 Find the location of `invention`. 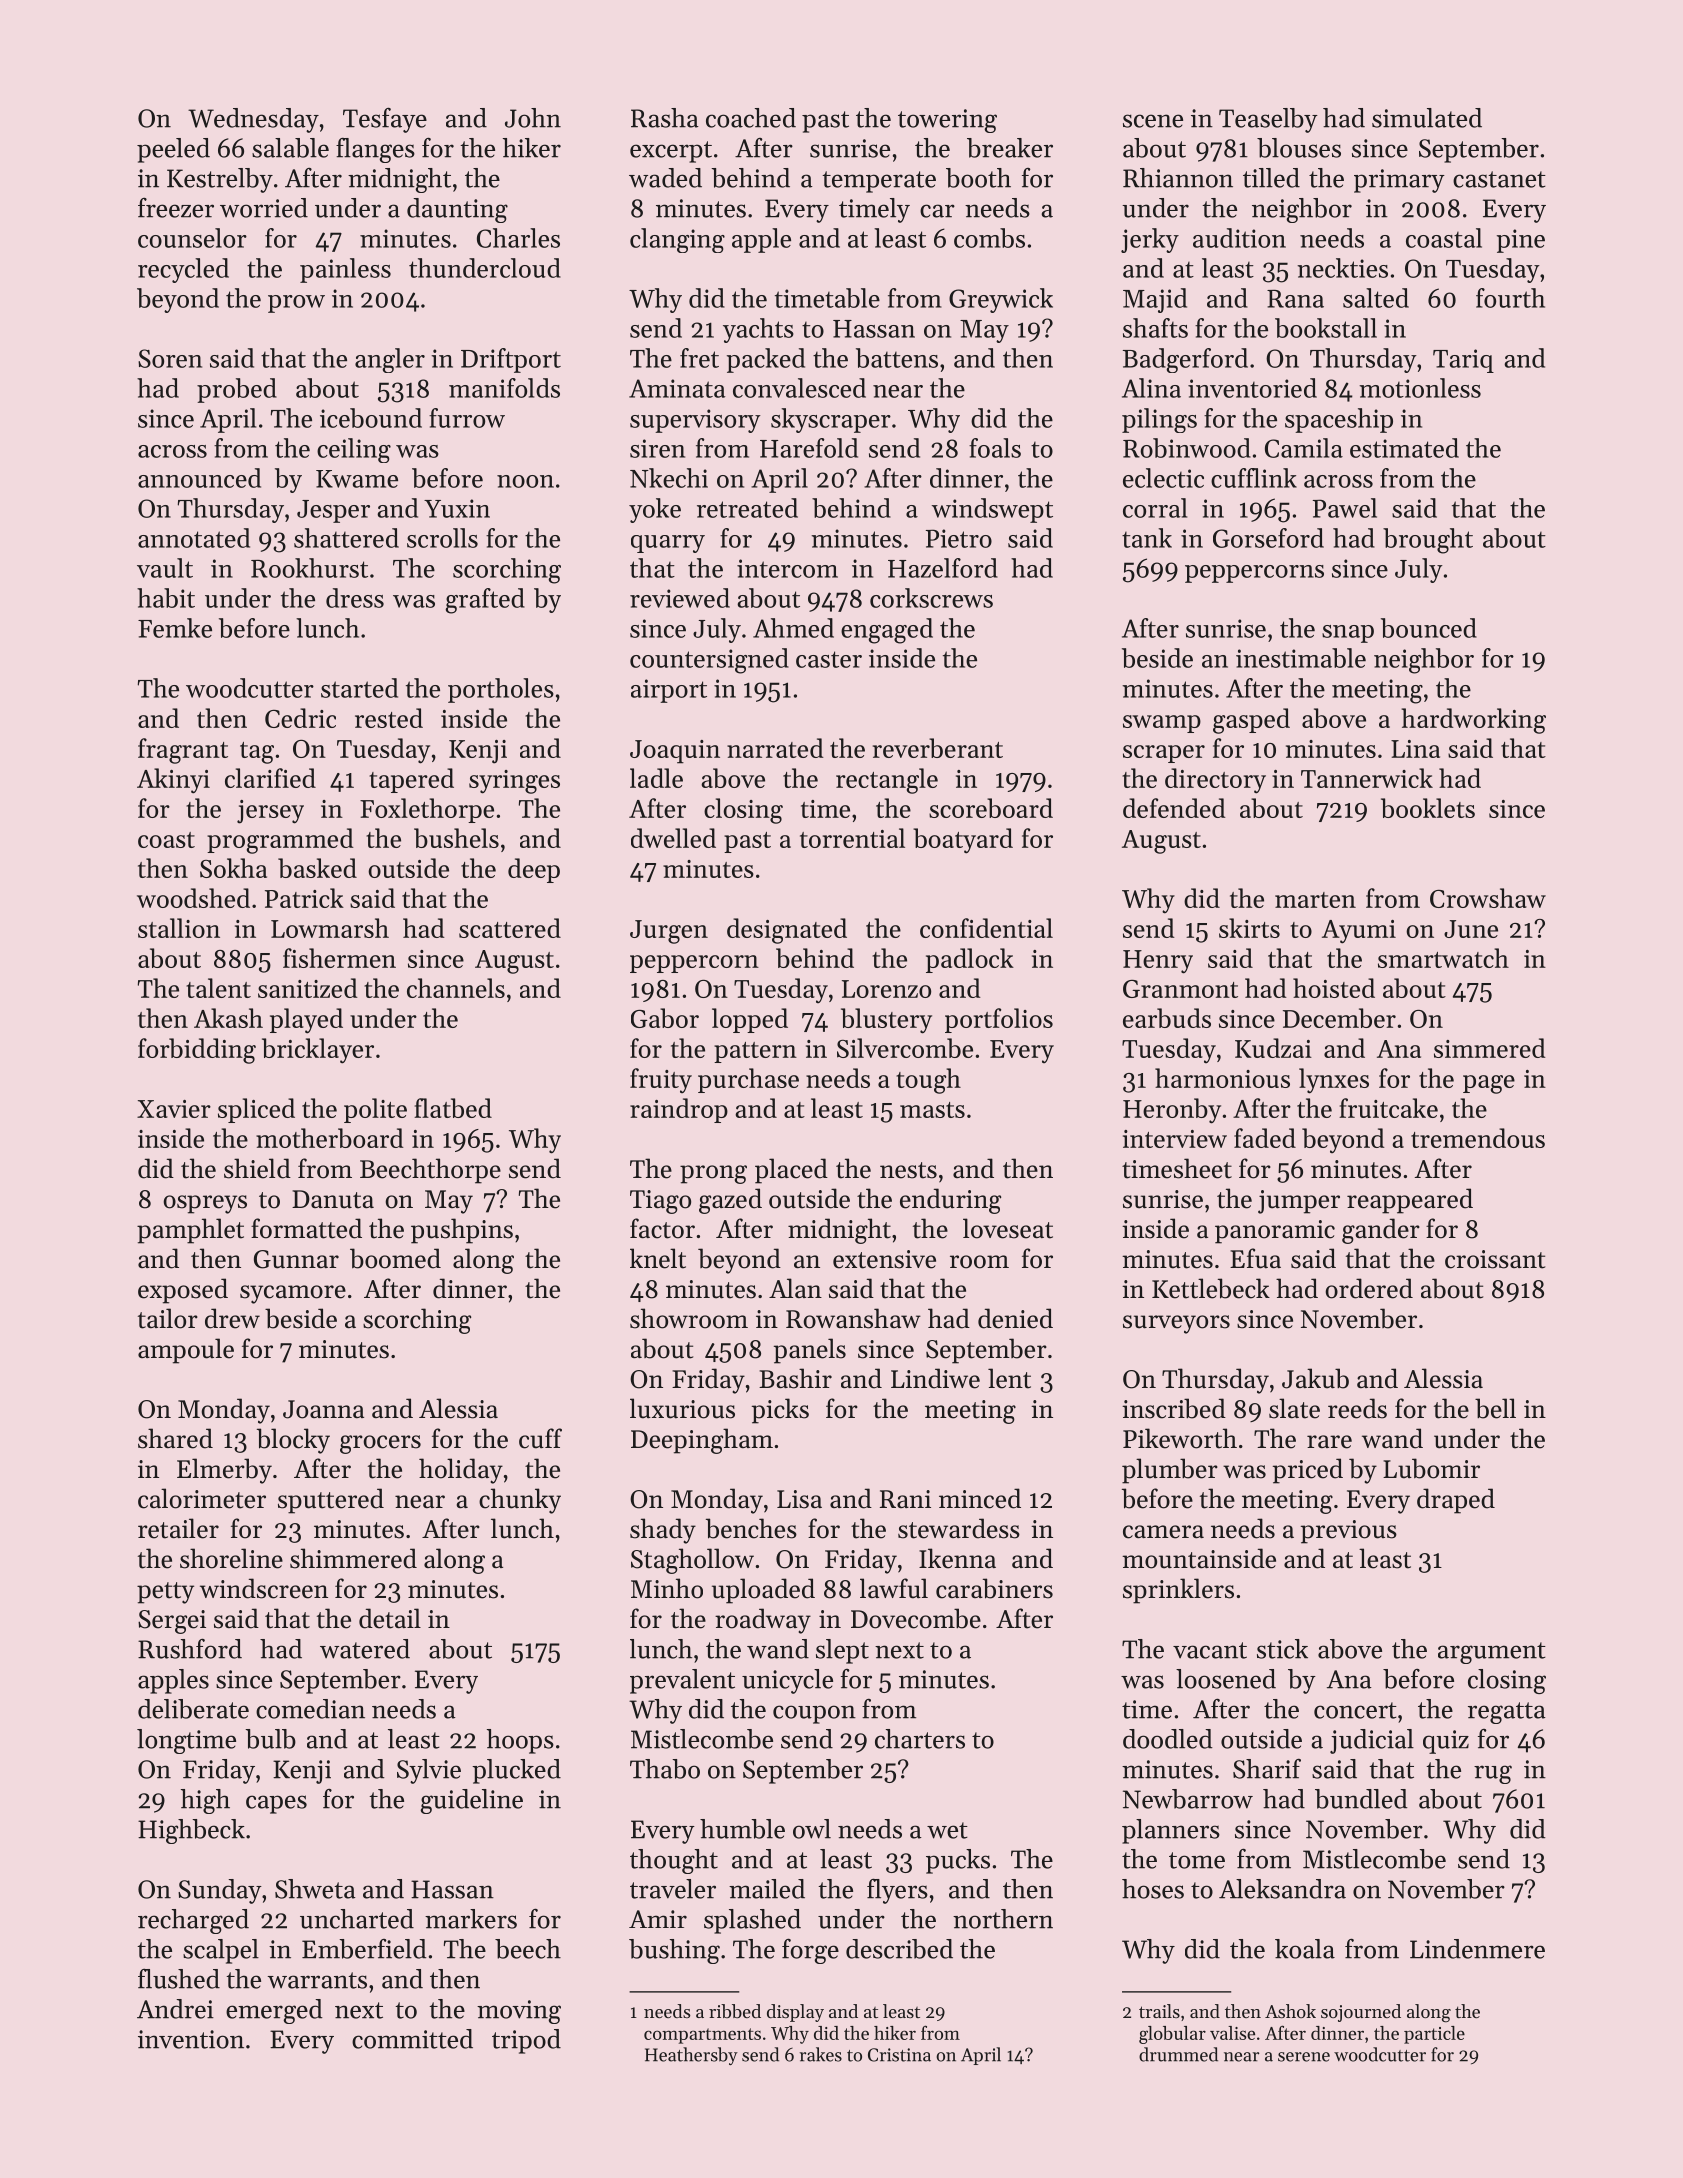

invention is located at coordinates (191, 2039).
